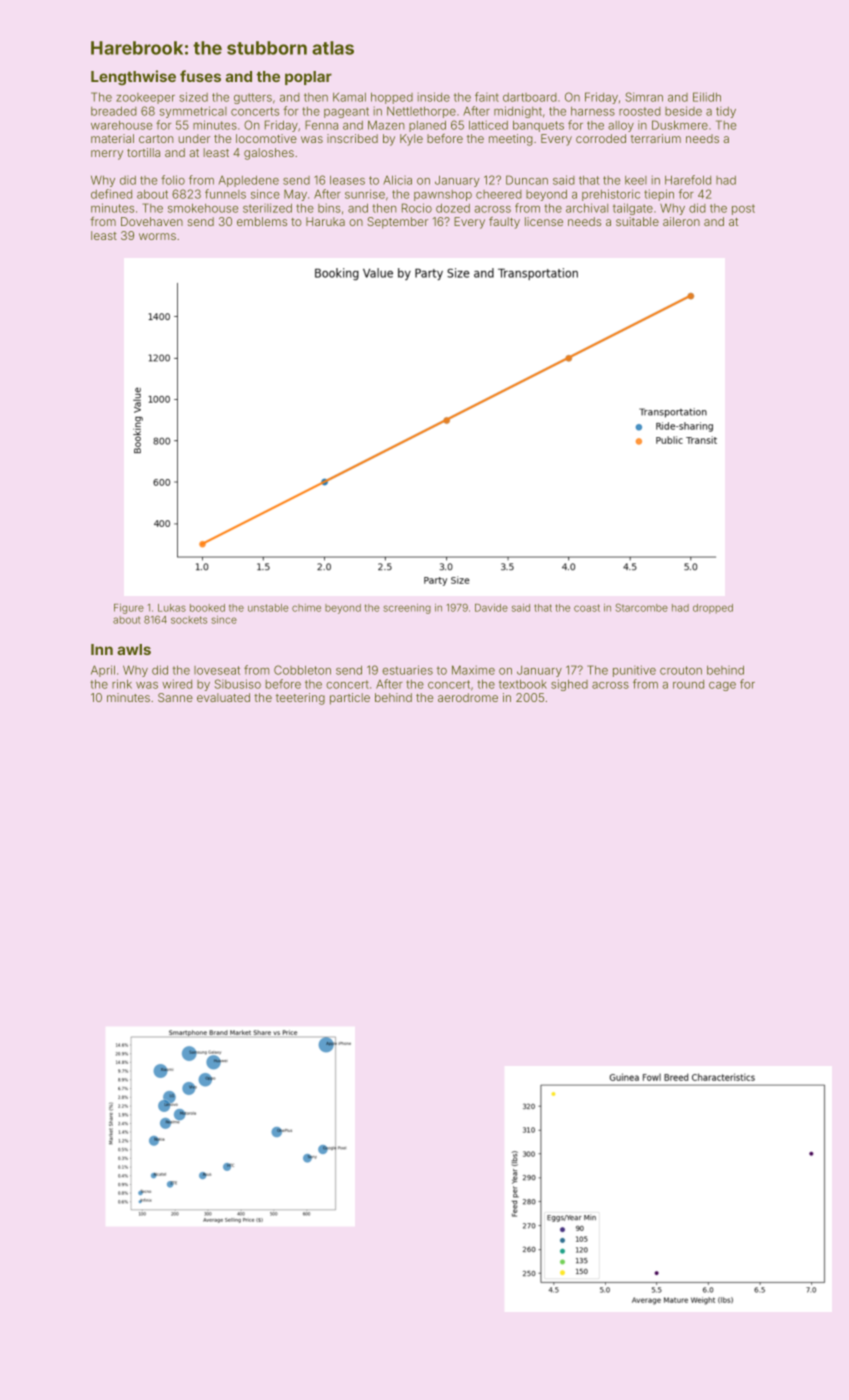 Image resolution: width=849 pixels, height=1400 pixels. I want to click on worms, so click(157, 236).
